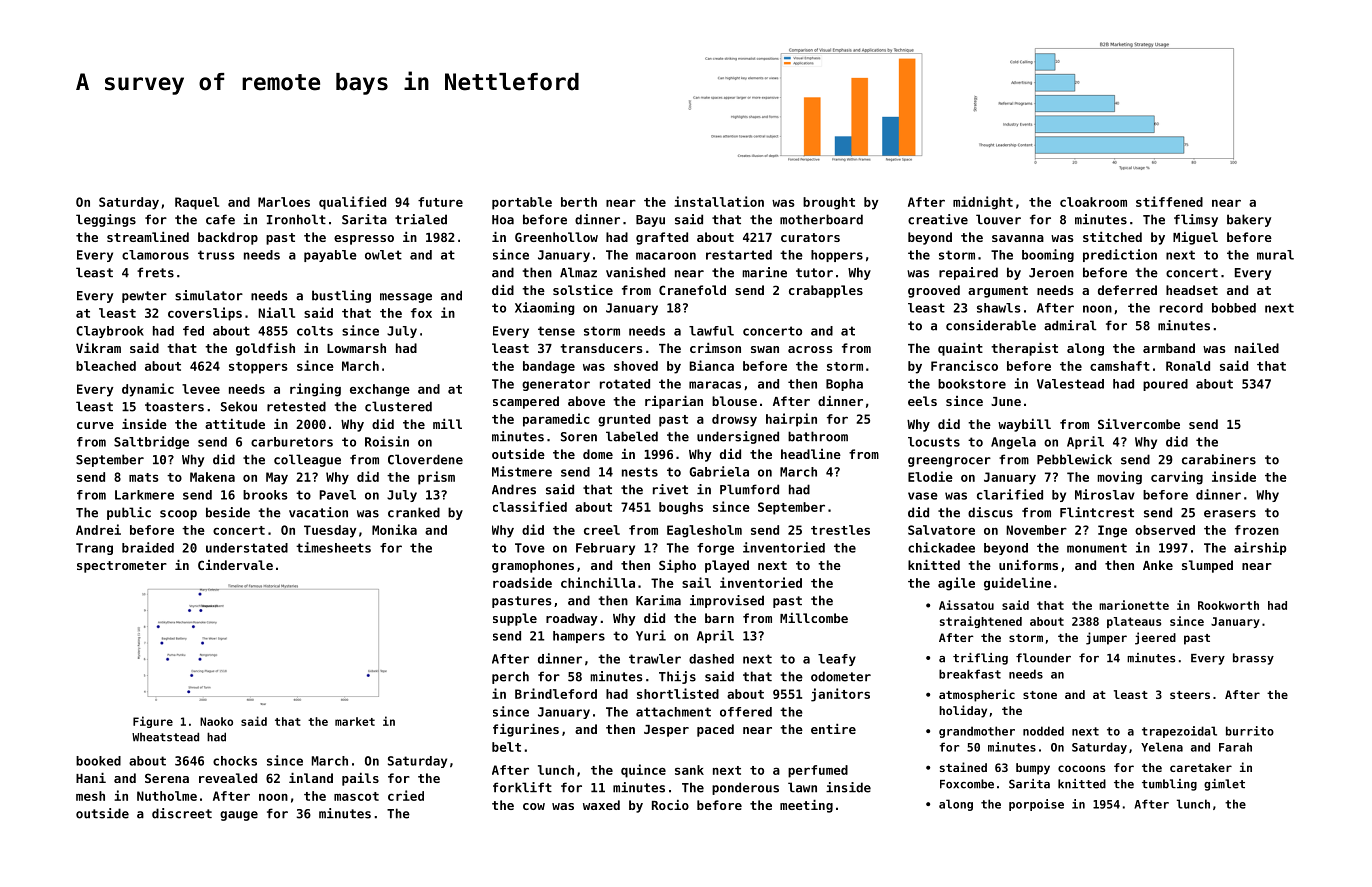  I want to click on Trang, so click(94, 549).
